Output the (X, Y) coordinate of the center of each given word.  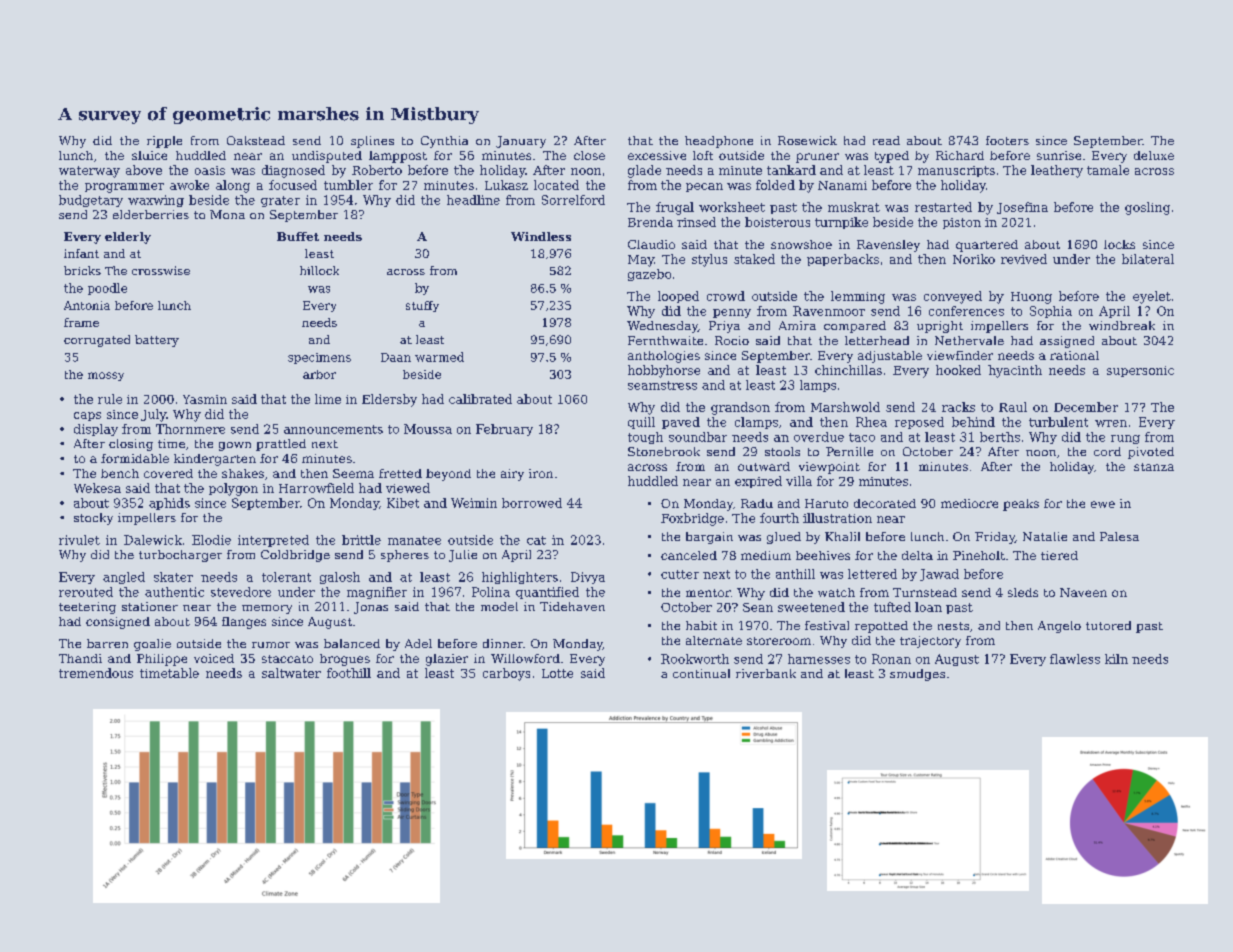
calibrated (480, 399)
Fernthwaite (665, 340)
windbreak (1122, 325)
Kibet (403, 503)
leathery (1057, 171)
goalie (152, 645)
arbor (319, 374)
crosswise (161, 270)
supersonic (1140, 371)
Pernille (849, 451)
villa (799, 481)
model (499, 606)
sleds (1023, 592)
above (144, 170)
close (589, 155)
